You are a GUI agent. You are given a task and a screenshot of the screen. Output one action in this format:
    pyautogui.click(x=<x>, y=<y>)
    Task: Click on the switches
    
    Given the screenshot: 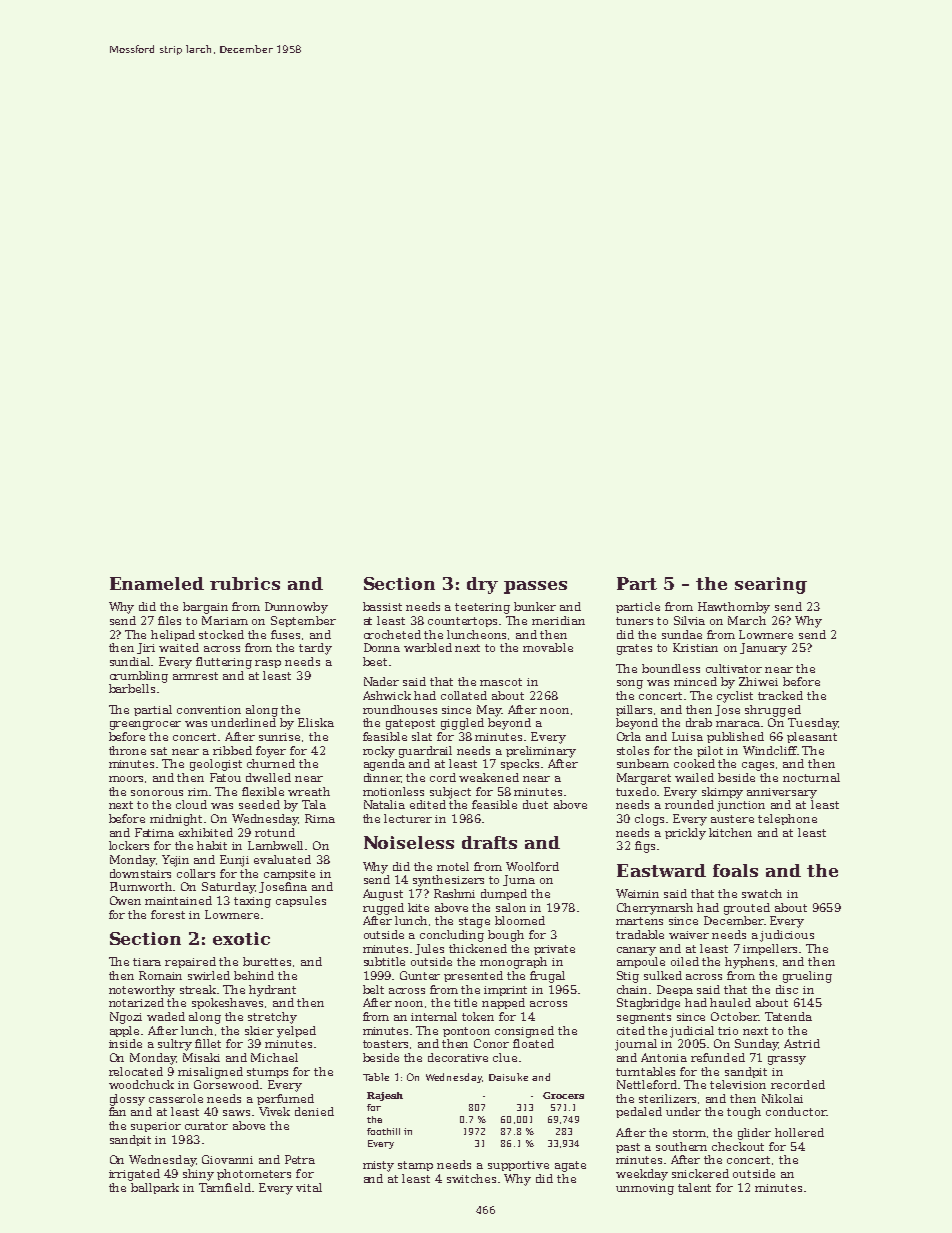 What is the action you would take?
    pyautogui.click(x=471, y=1178)
